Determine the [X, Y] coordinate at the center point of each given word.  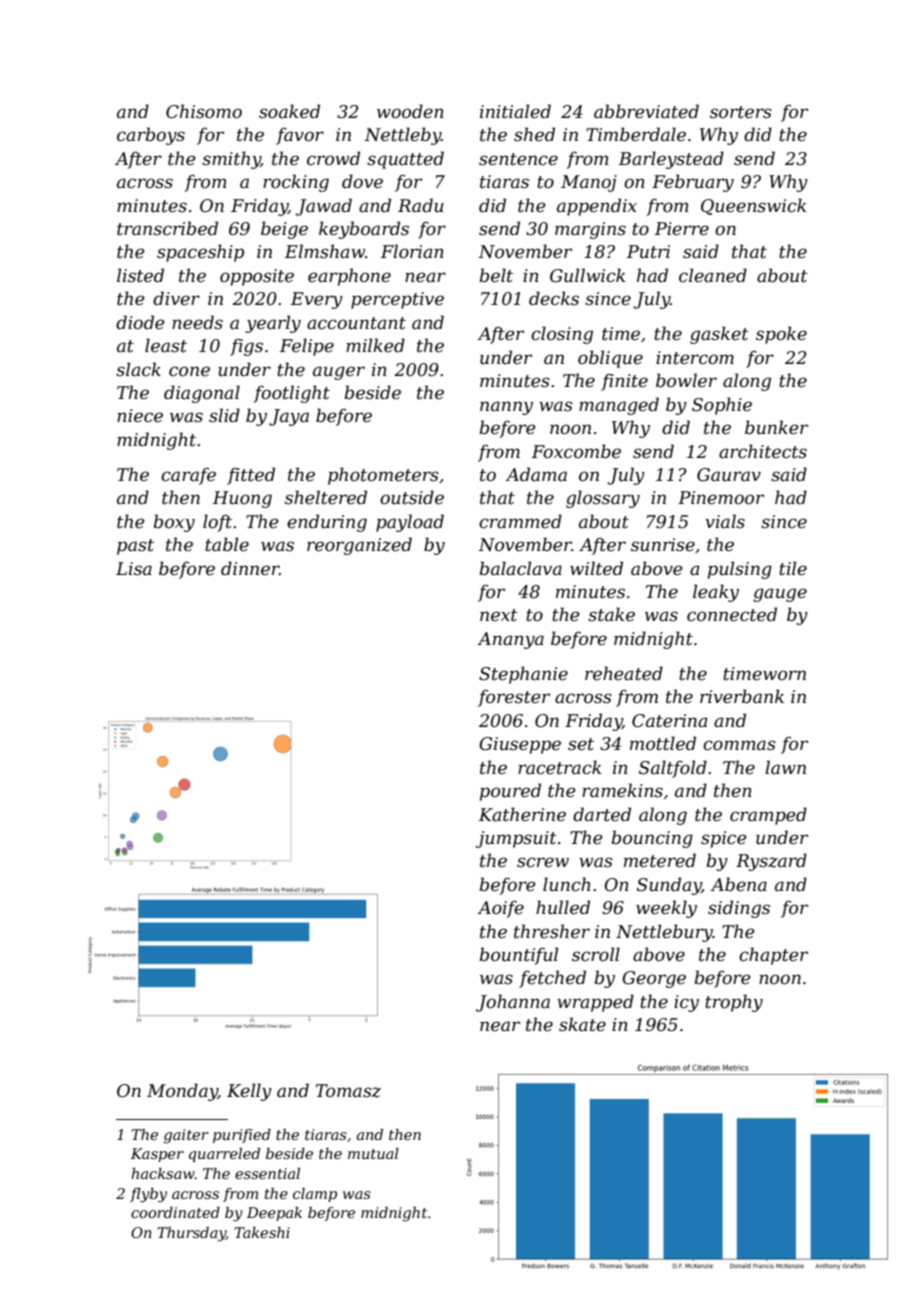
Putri [648, 251]
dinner [250, 568]
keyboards [364, 230]
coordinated [175, 1212]
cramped [768, 816]
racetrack [559, 767]
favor [300, 136]
